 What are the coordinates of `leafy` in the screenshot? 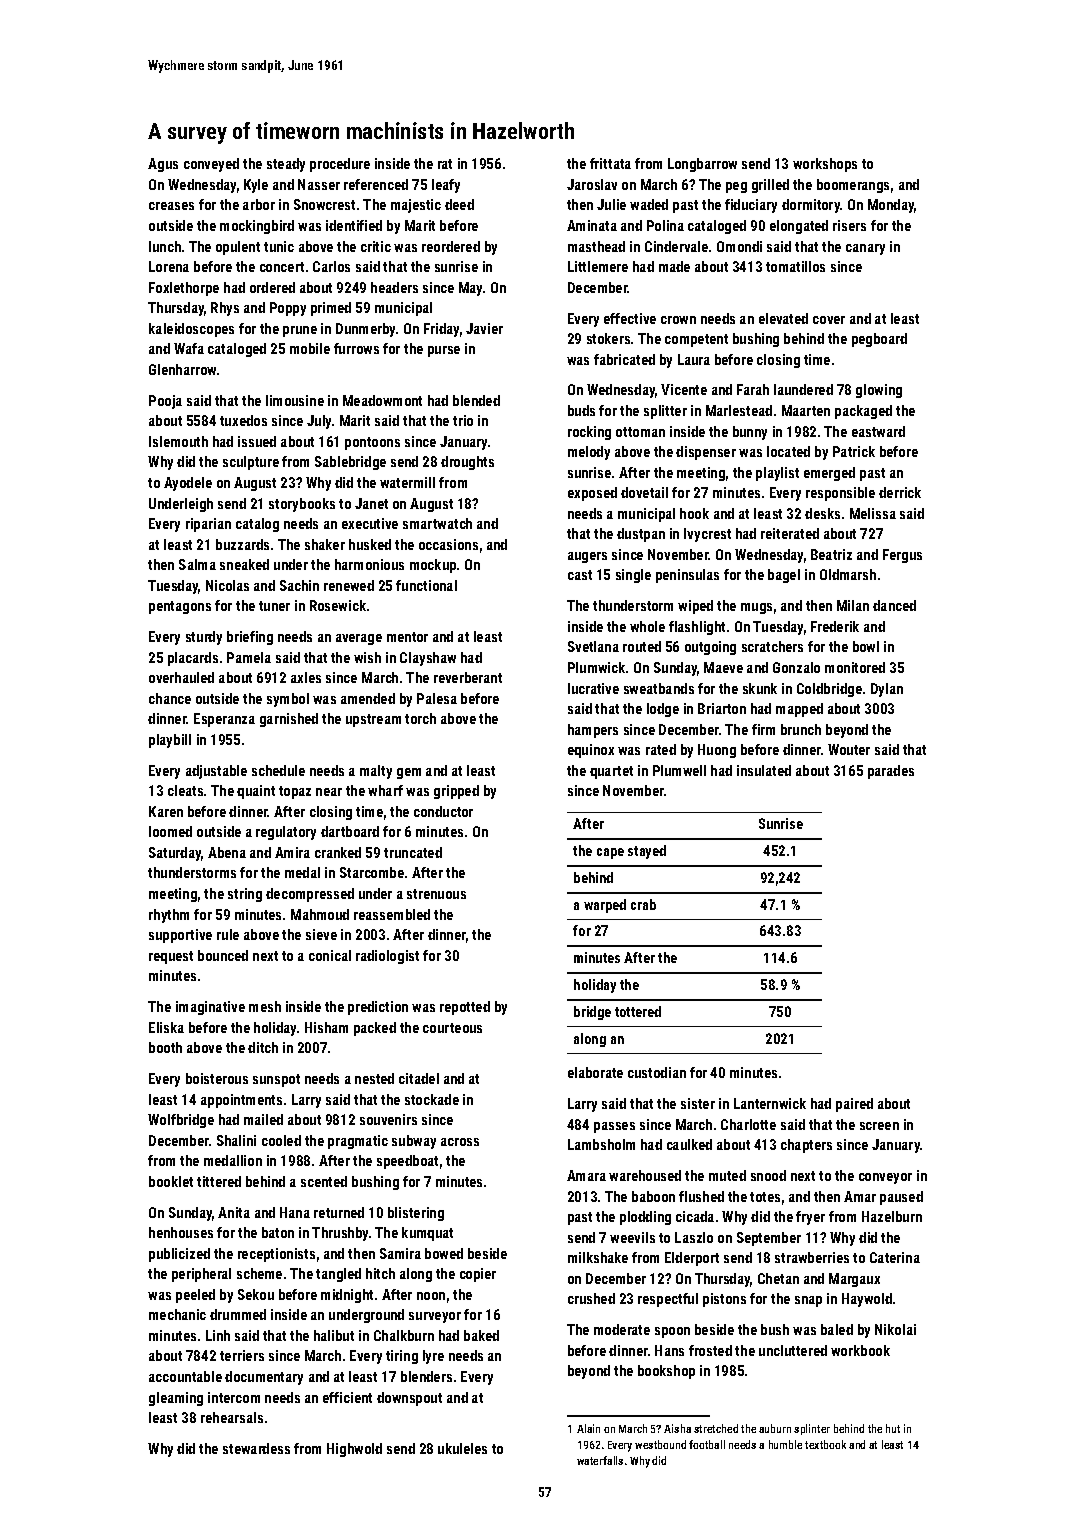 It's located at (446, 186).
